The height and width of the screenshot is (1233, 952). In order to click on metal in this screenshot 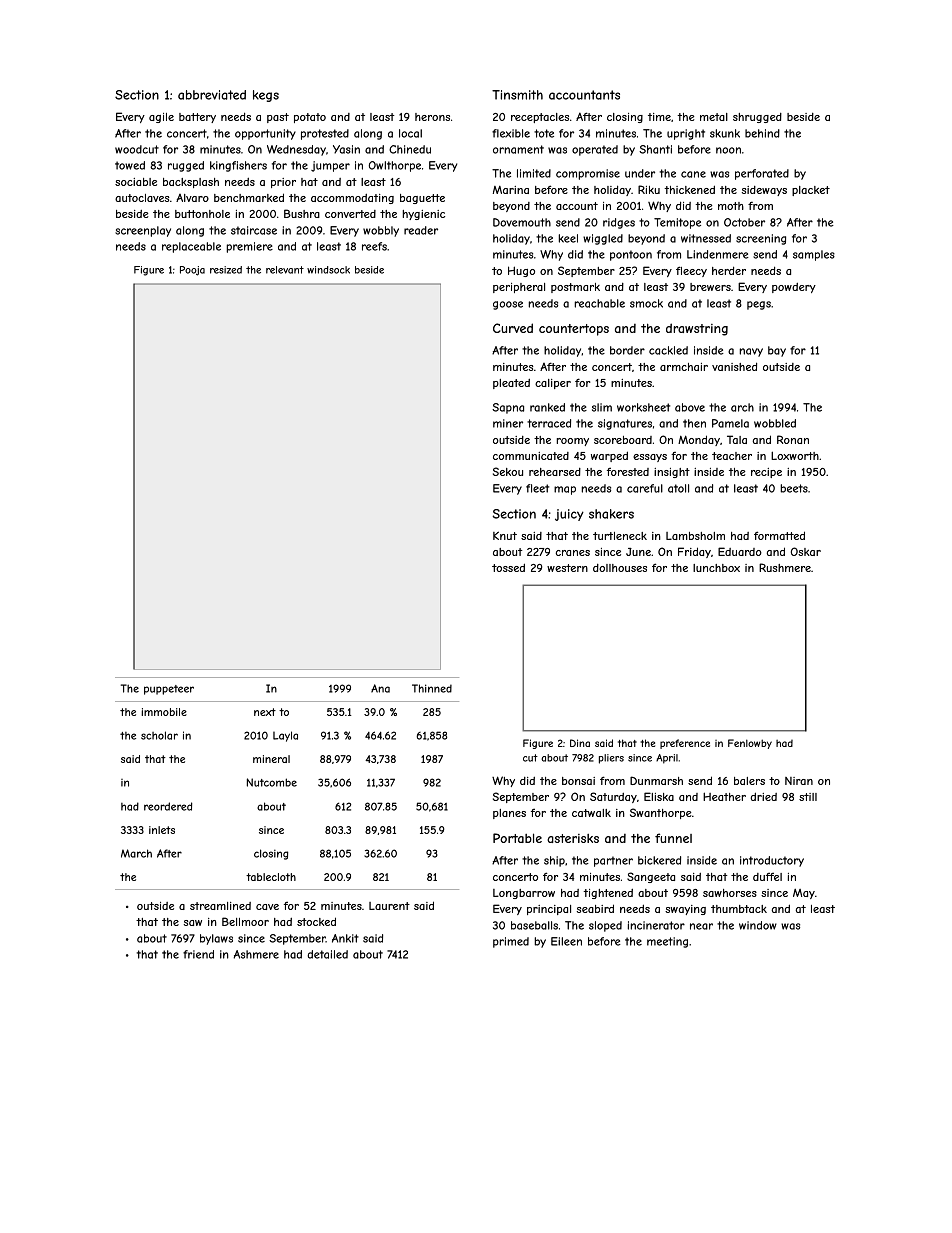, I will do `click(714, 117)`.
